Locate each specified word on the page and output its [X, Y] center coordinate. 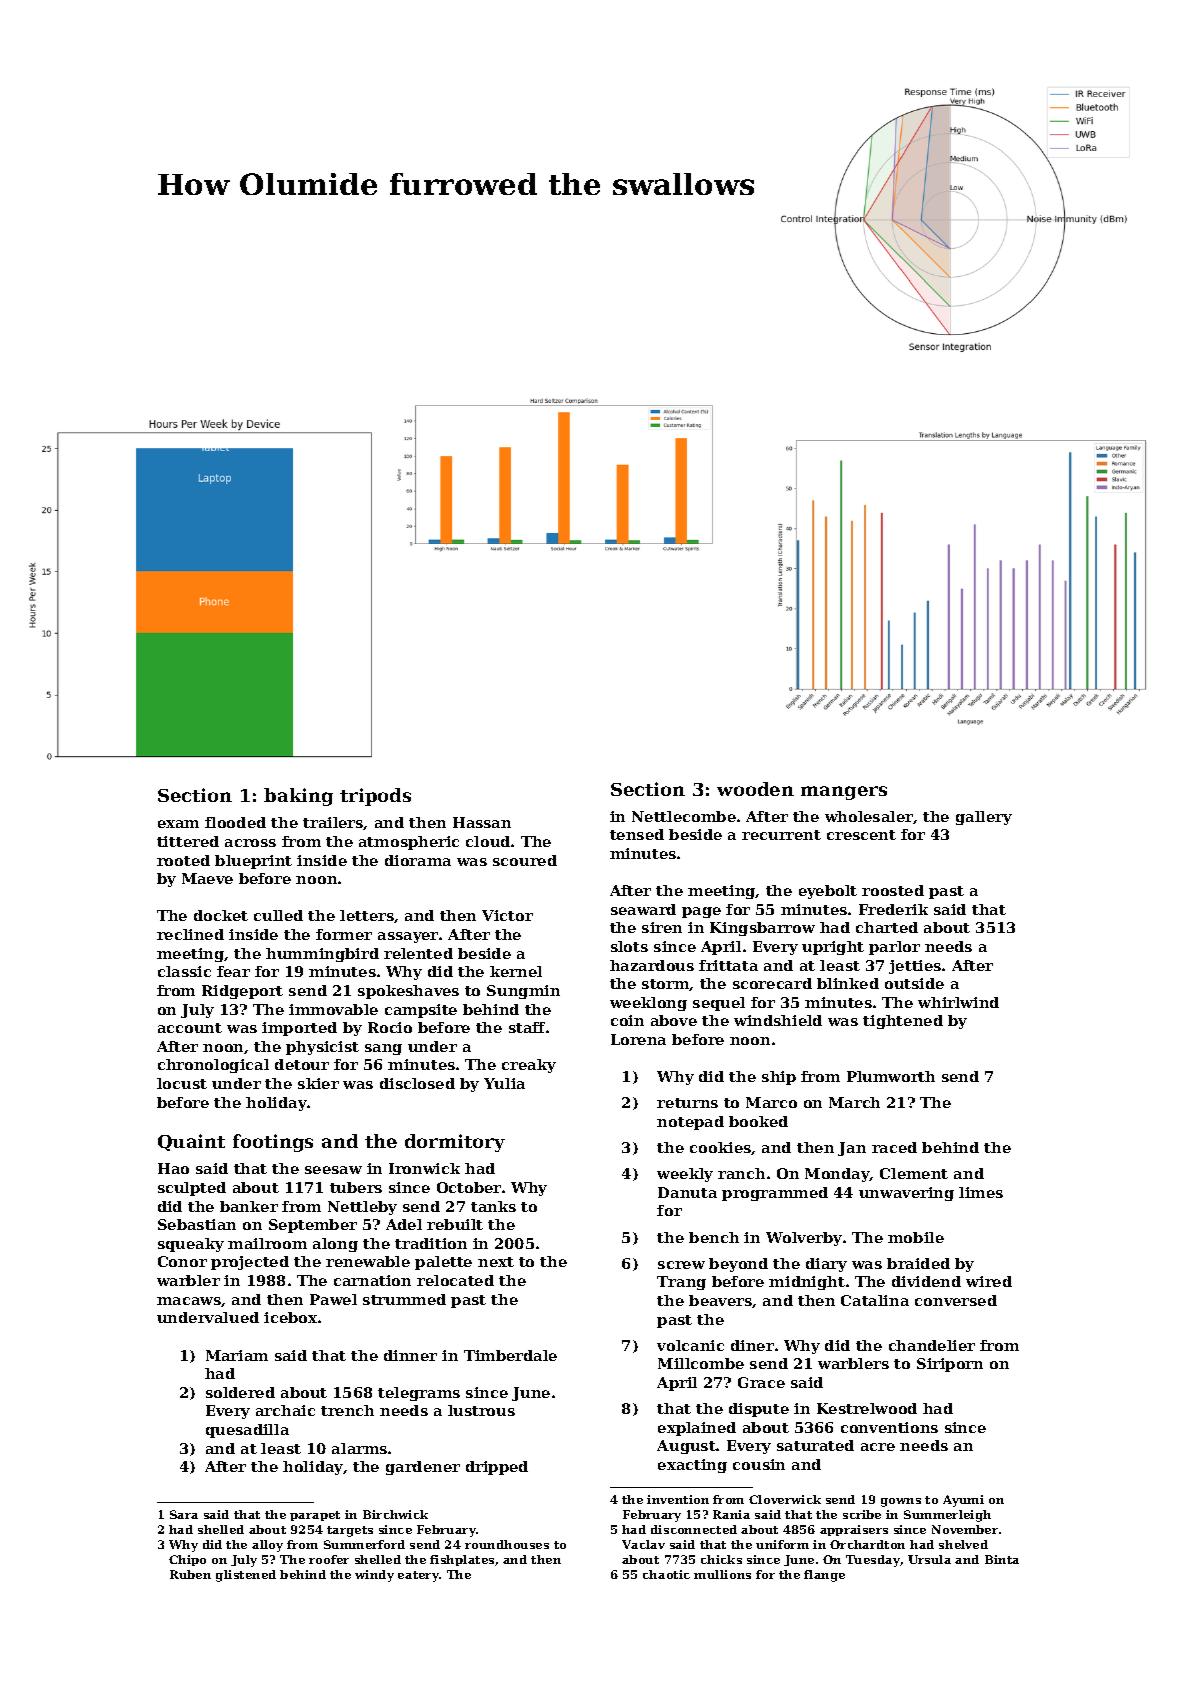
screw [681, 1265]
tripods [375, 797]
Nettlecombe [684, 816]
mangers [844, 793]
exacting [692, 1466]
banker [249, 1206]
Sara [184, 1514]
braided [918, 1263]
